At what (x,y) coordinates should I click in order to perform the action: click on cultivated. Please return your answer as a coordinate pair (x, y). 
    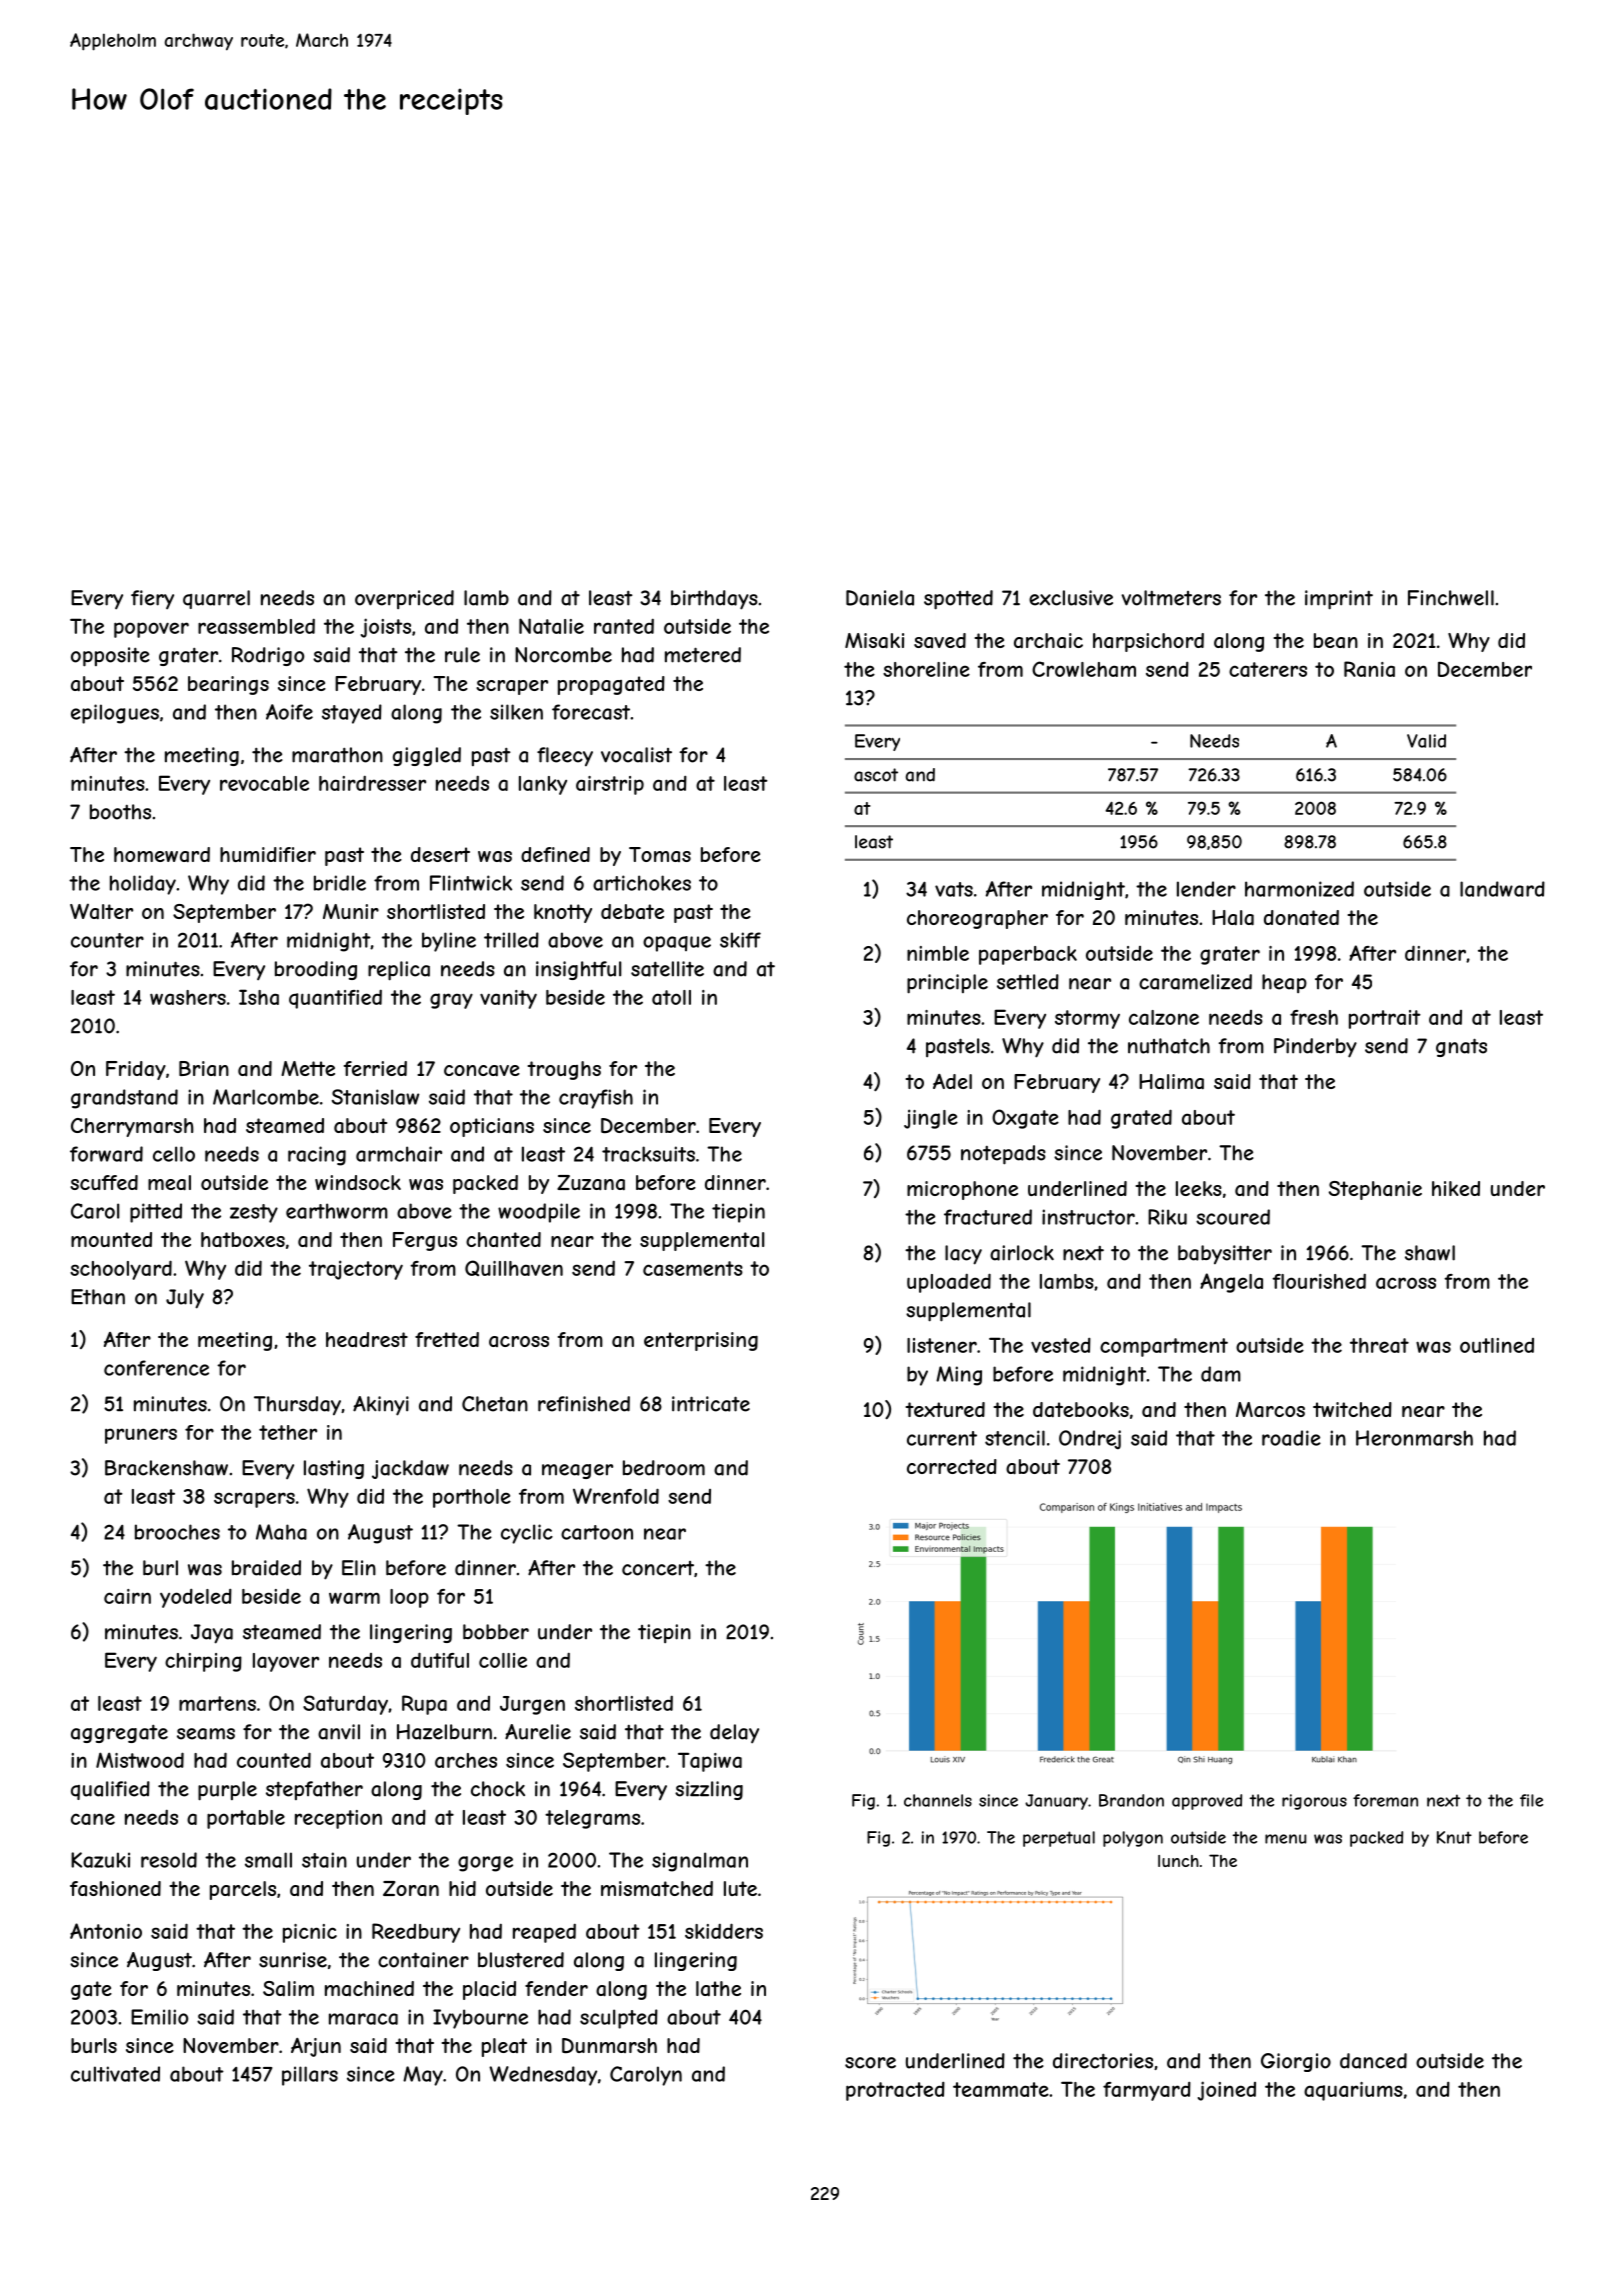
    Looking at the image, I should click on (115, 2074).
